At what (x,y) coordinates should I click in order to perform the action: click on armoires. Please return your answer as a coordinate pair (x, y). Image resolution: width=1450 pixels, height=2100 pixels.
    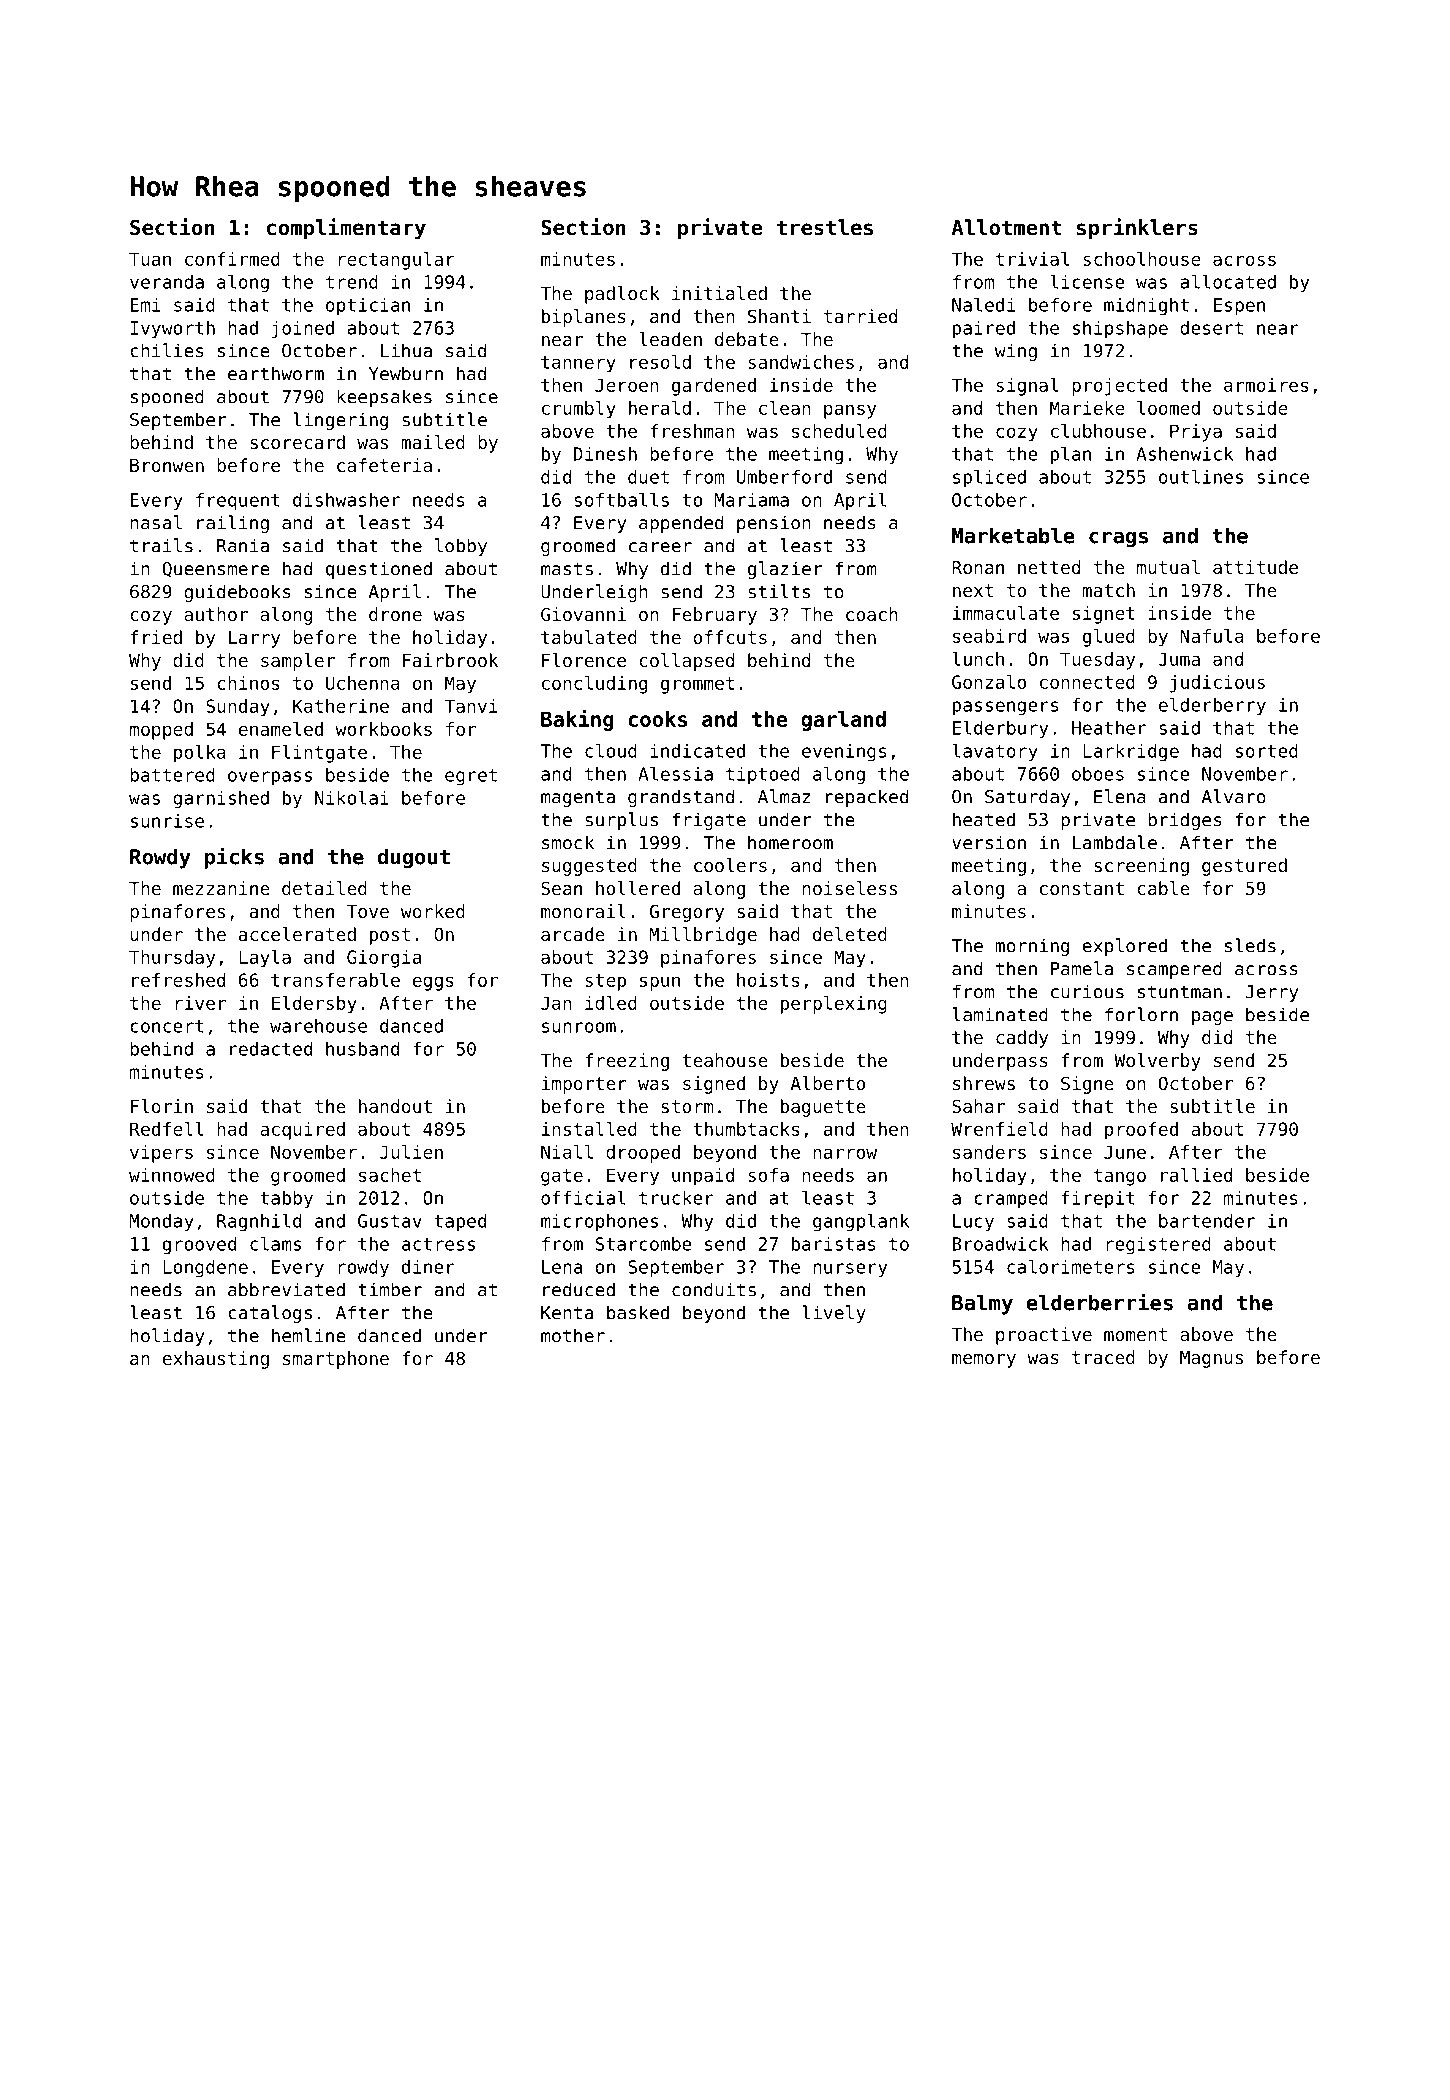
    Looking at the image, I should click on (1266, 385).
